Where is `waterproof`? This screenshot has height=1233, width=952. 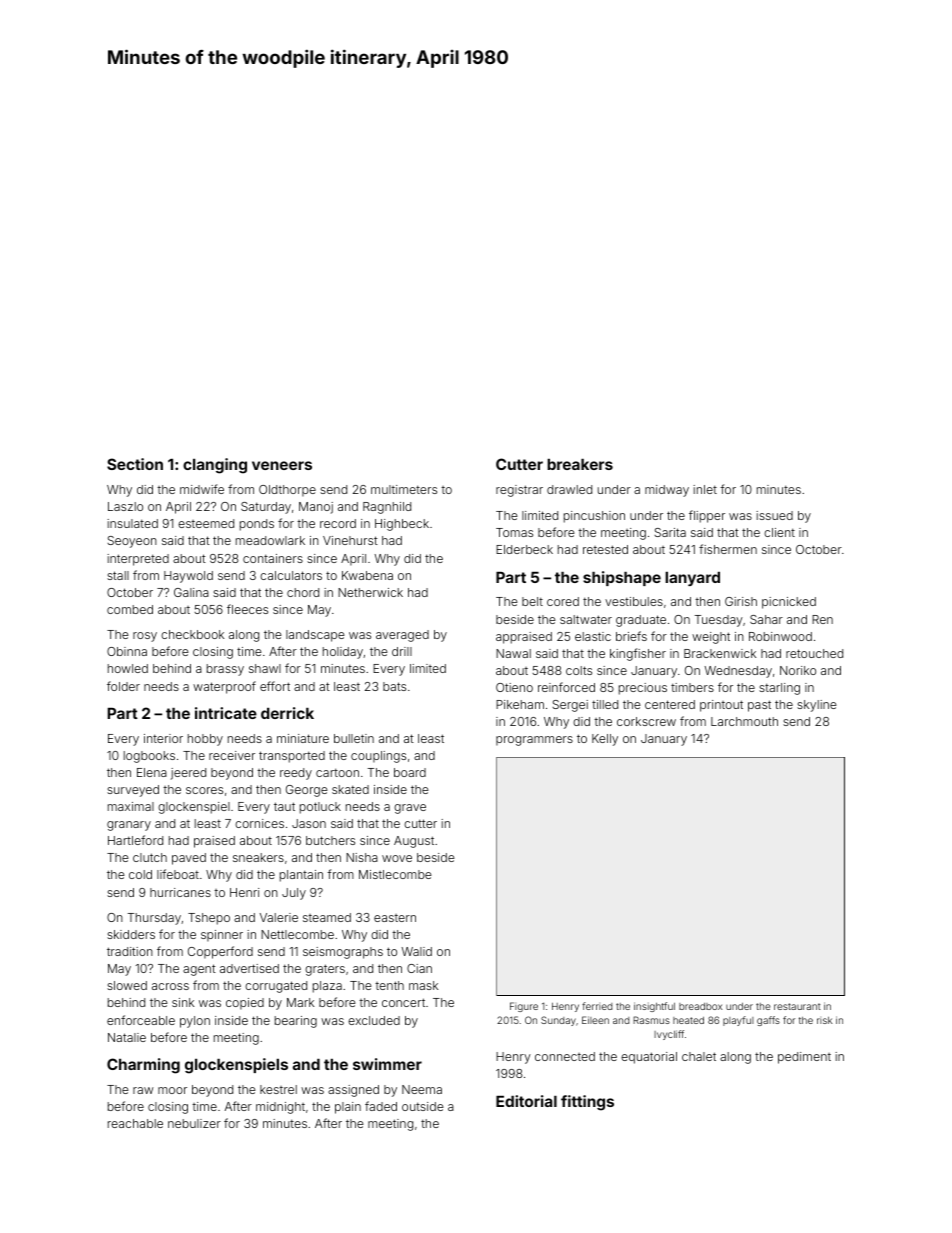 waterproof is located at coordinates (224, 687).
